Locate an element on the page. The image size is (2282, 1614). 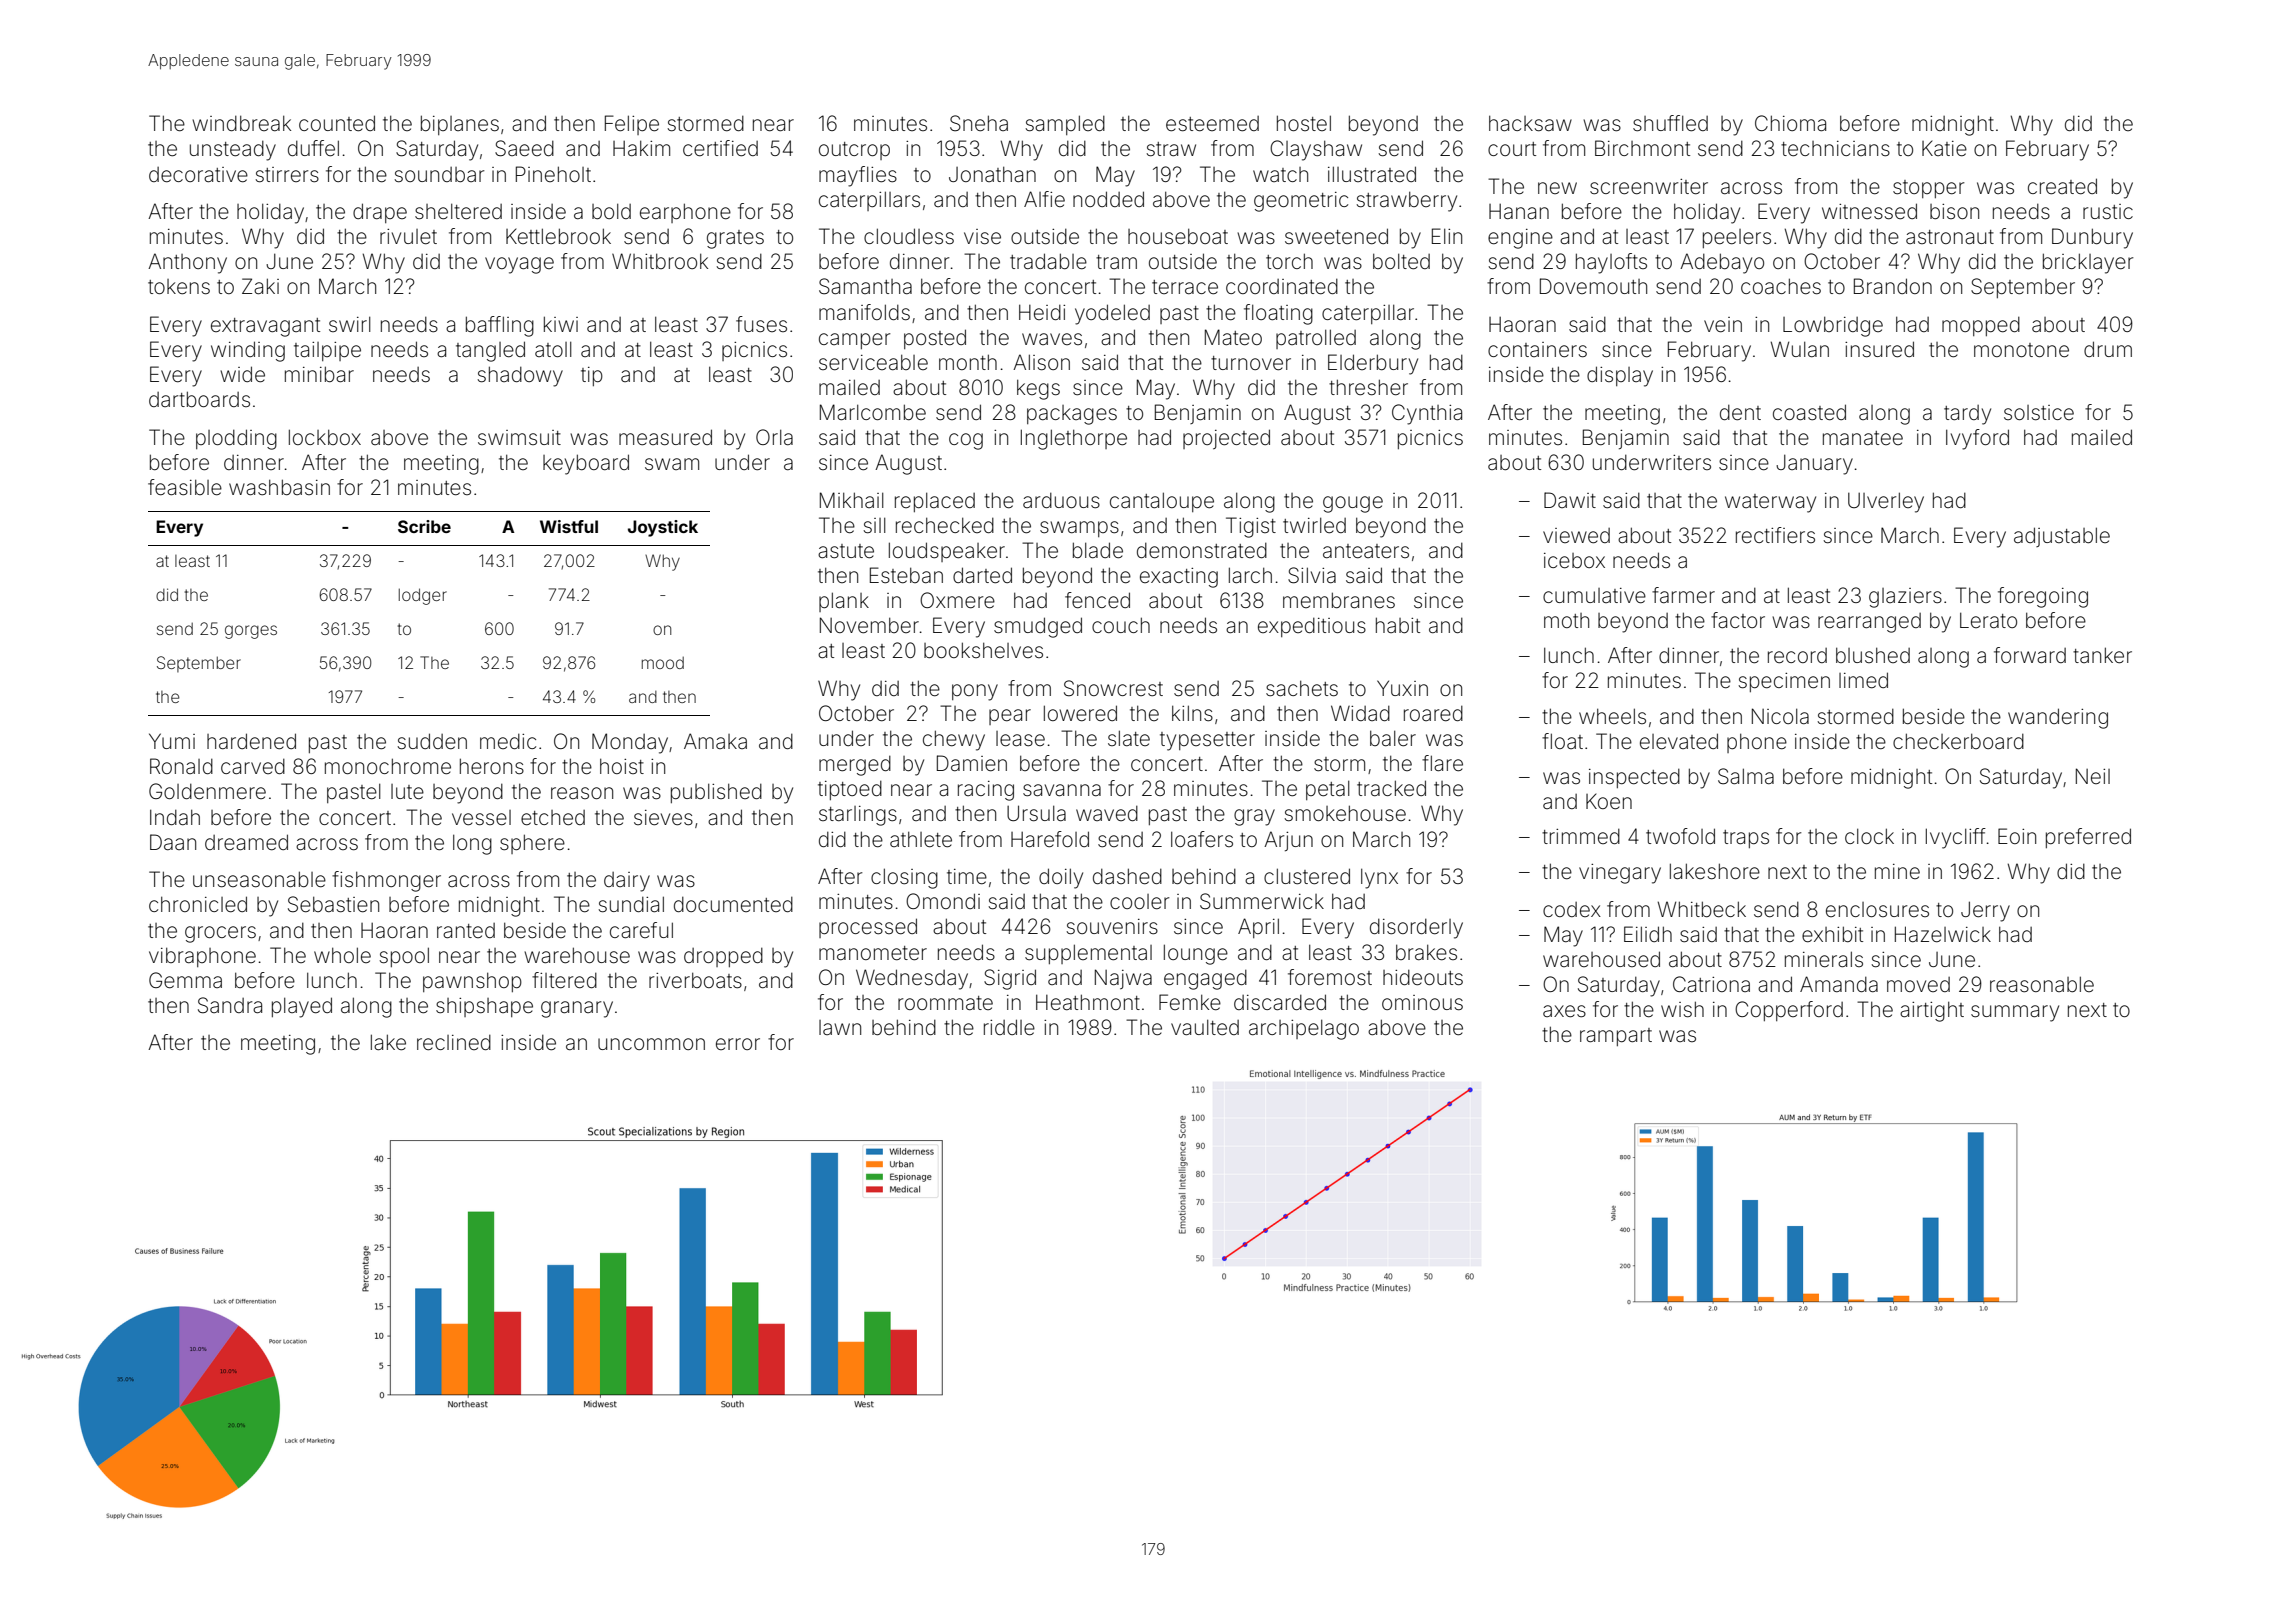
bold is located at coordinates (611, 211).
